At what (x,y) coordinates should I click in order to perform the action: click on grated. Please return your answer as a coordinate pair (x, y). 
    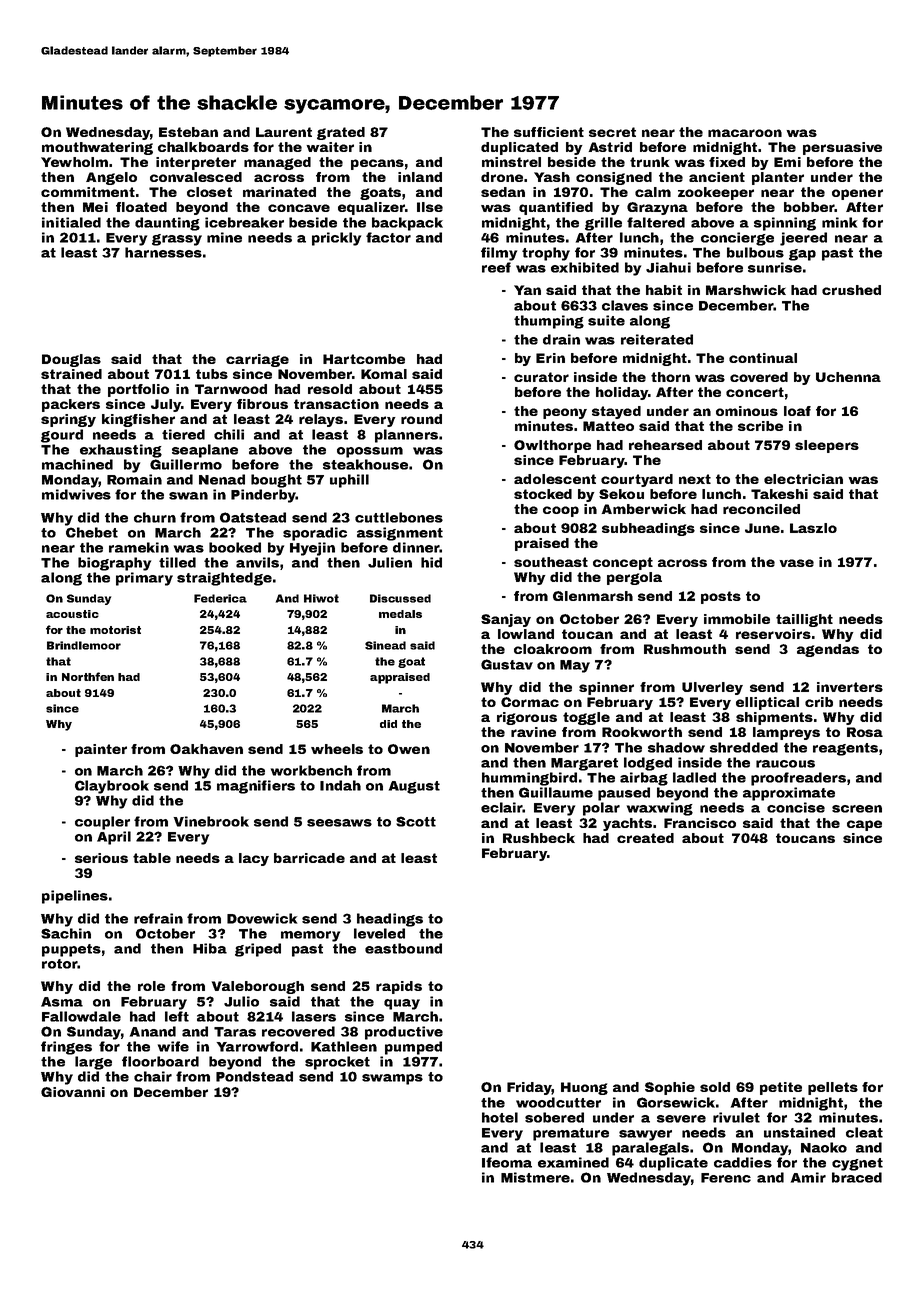
    Looking at the image, I should click on (341, 133).
